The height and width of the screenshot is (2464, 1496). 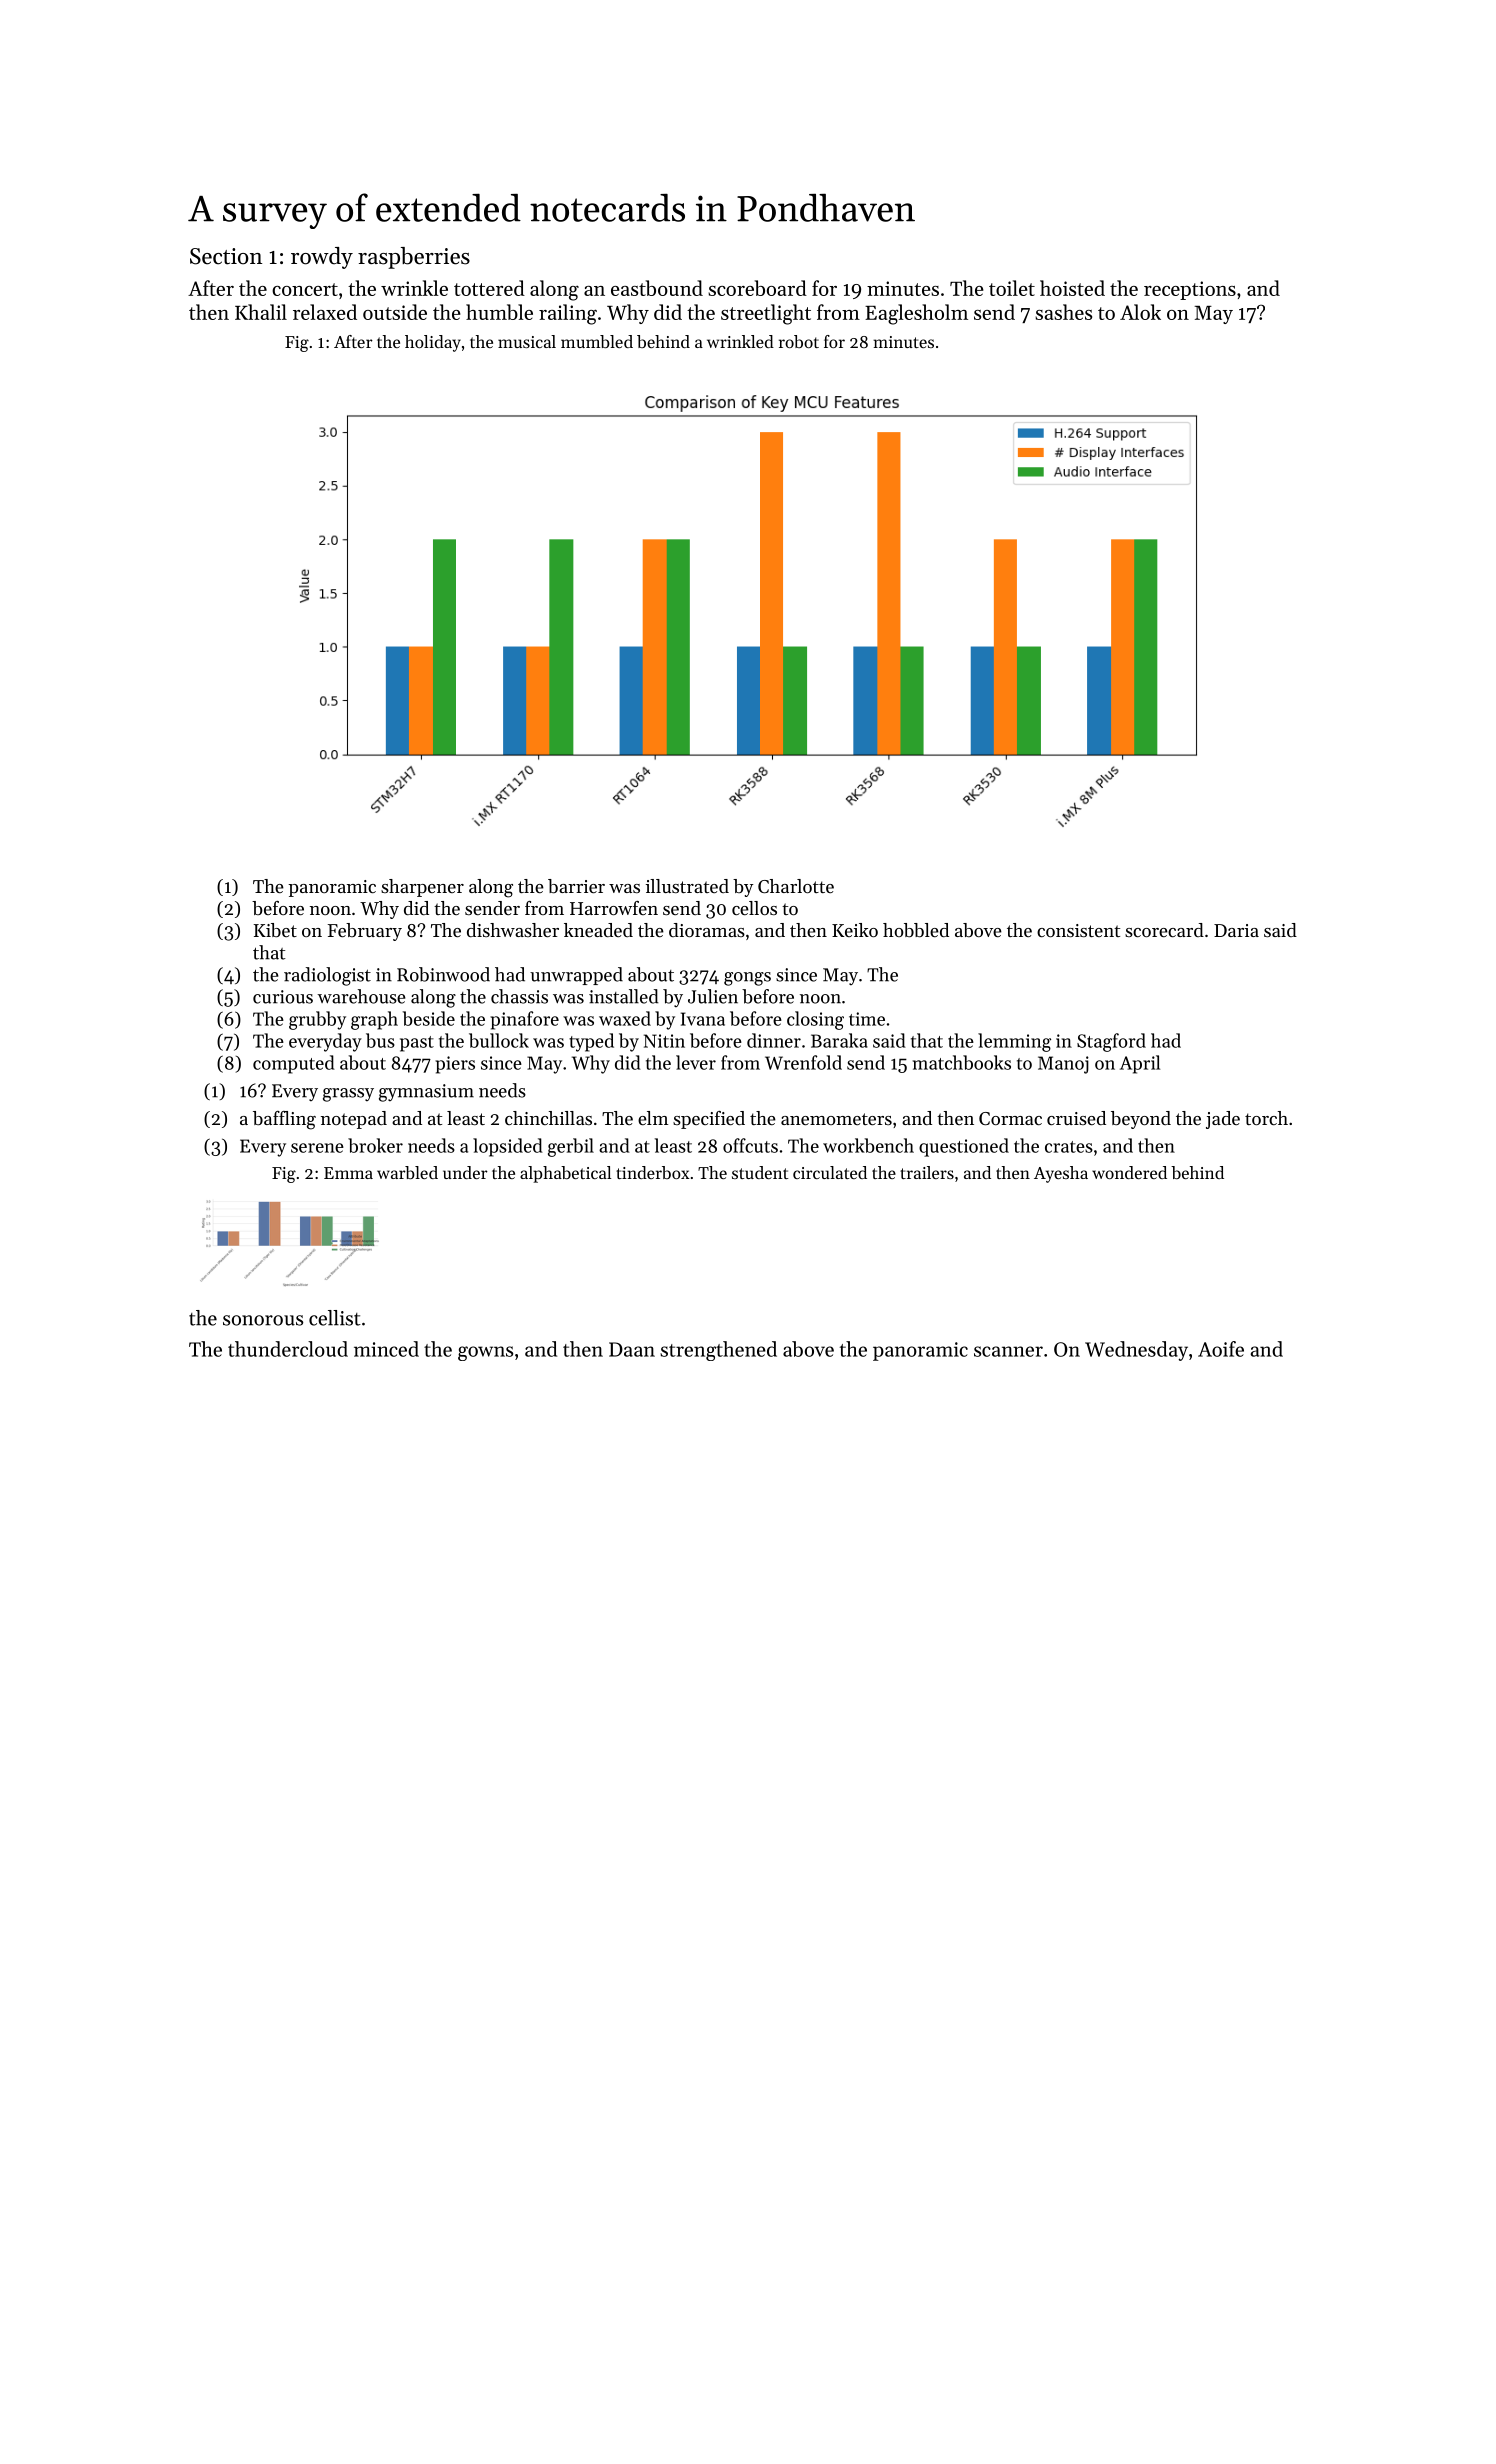 I want to click on scoreboard, so click(x=757, y=288).
